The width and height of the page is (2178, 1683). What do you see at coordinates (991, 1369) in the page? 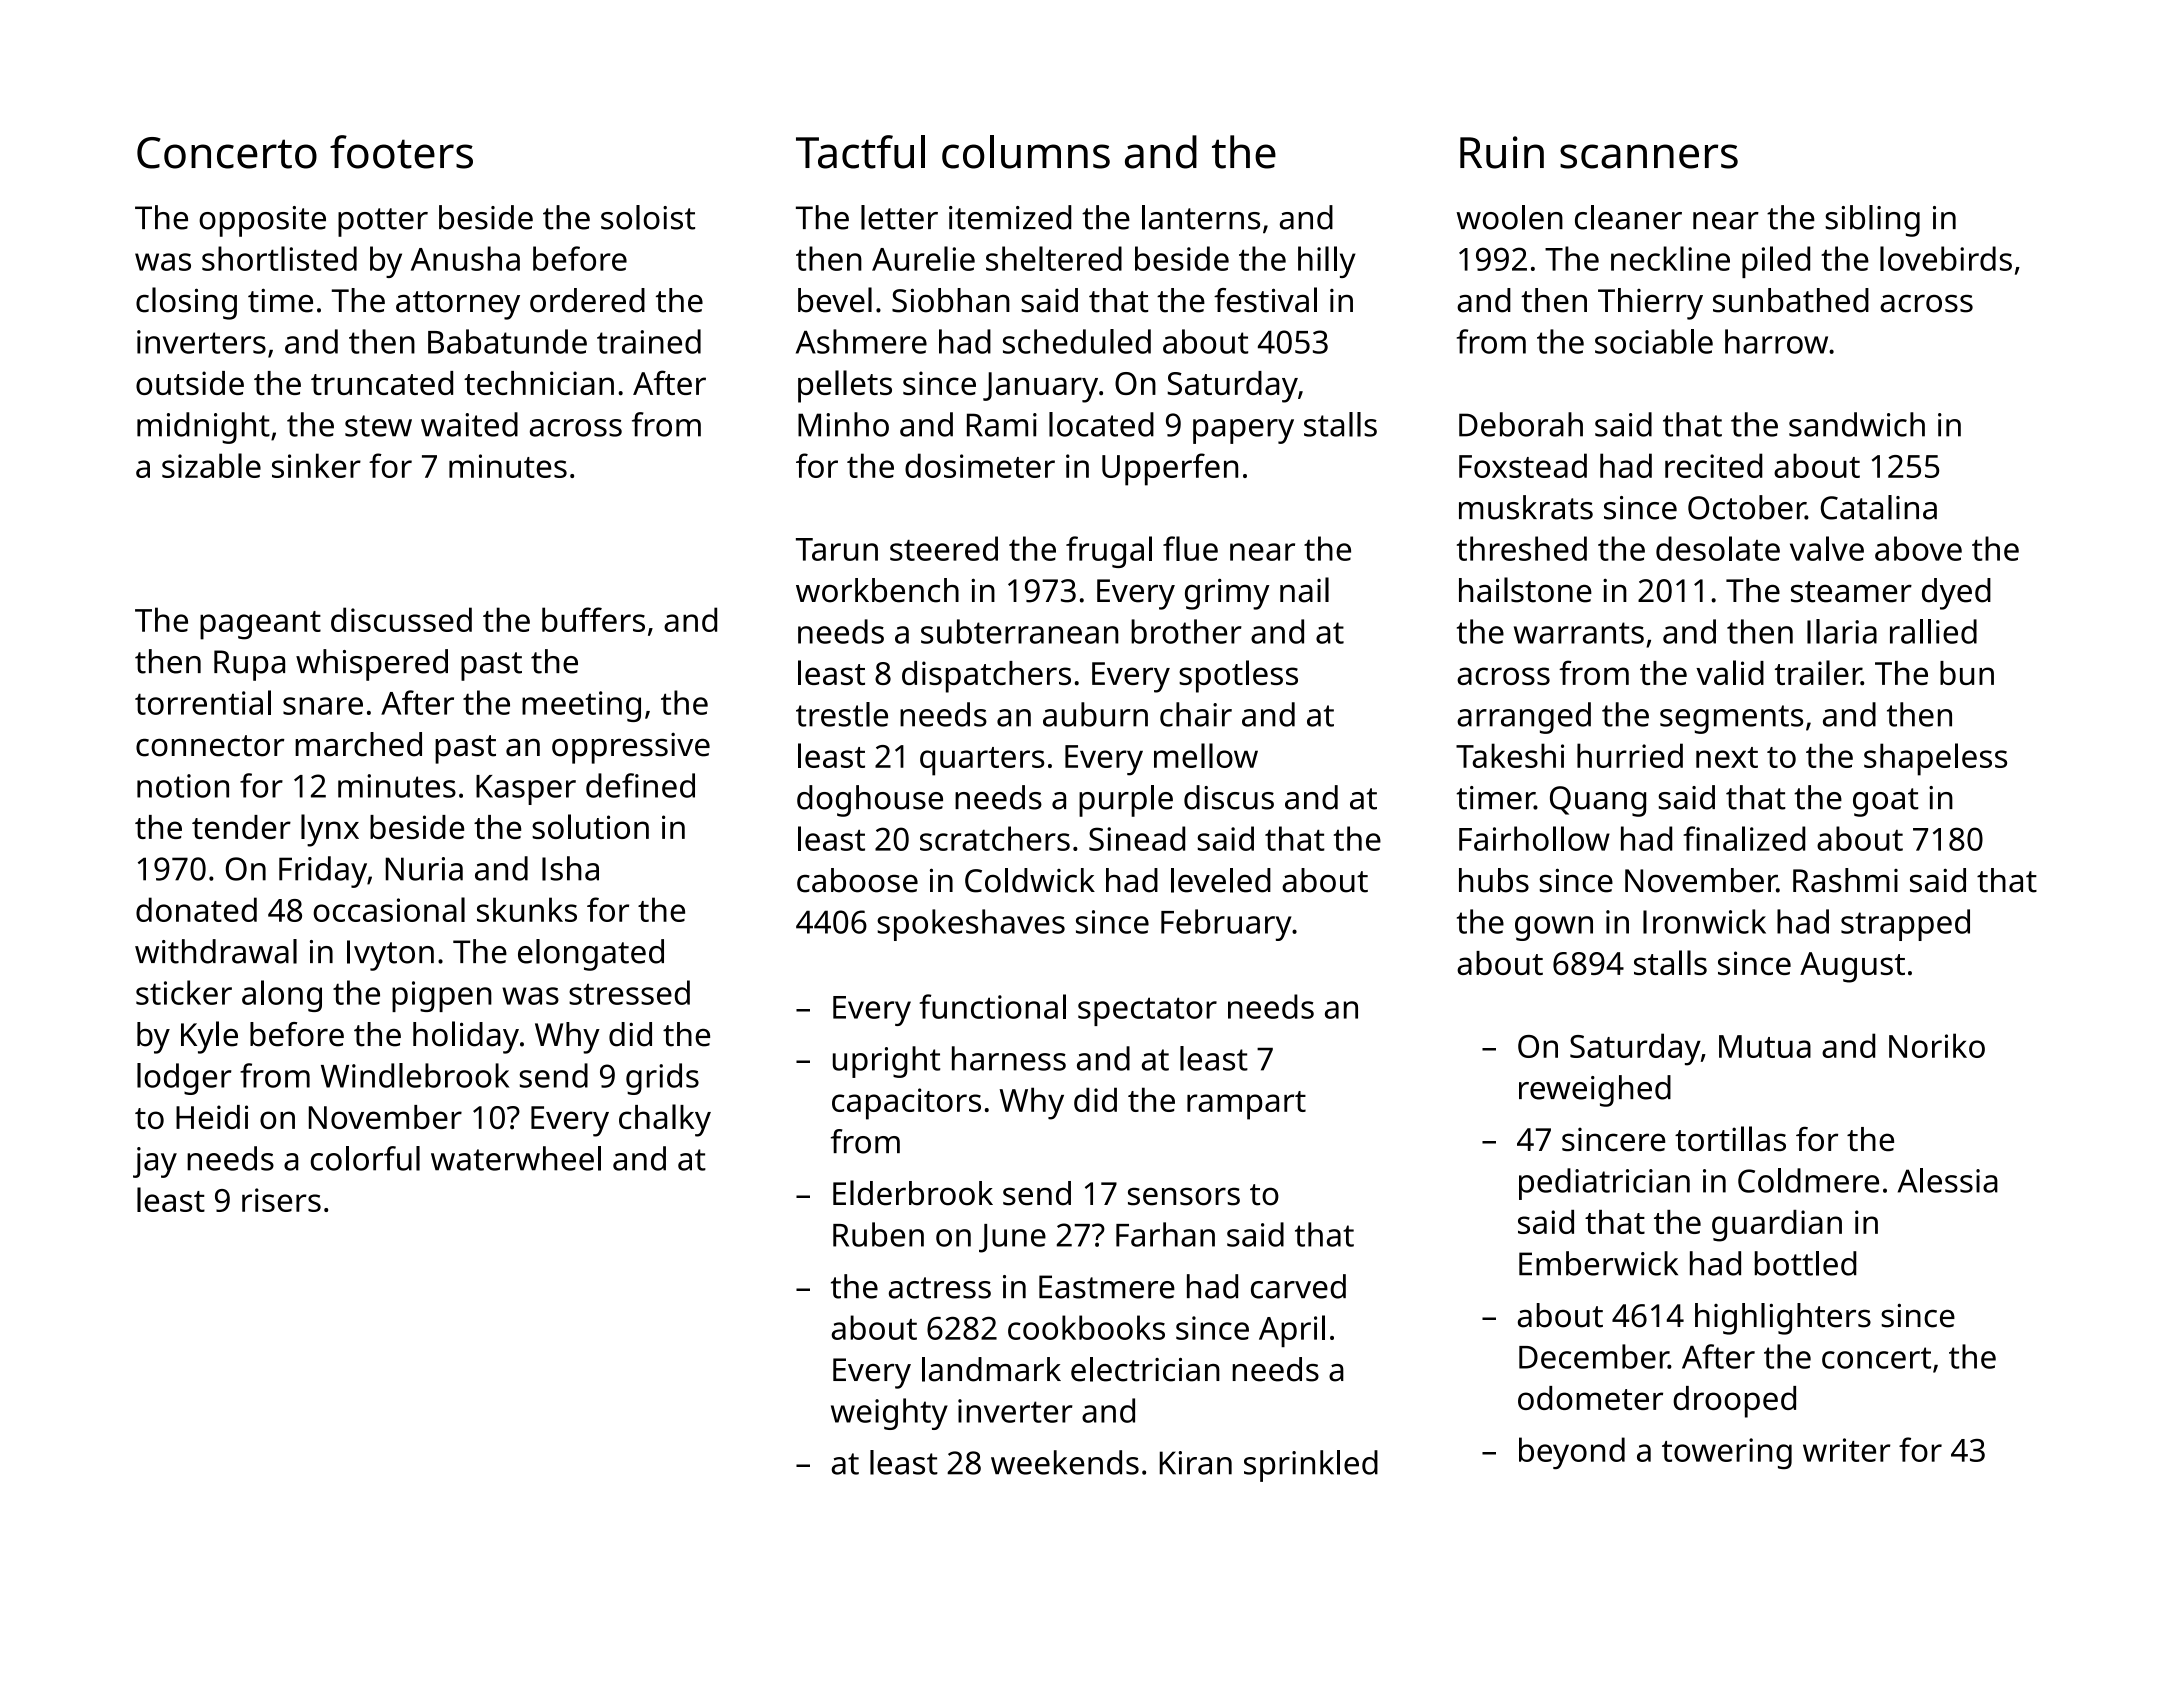
I see `landmark` at bounding box center [991, 1369].
